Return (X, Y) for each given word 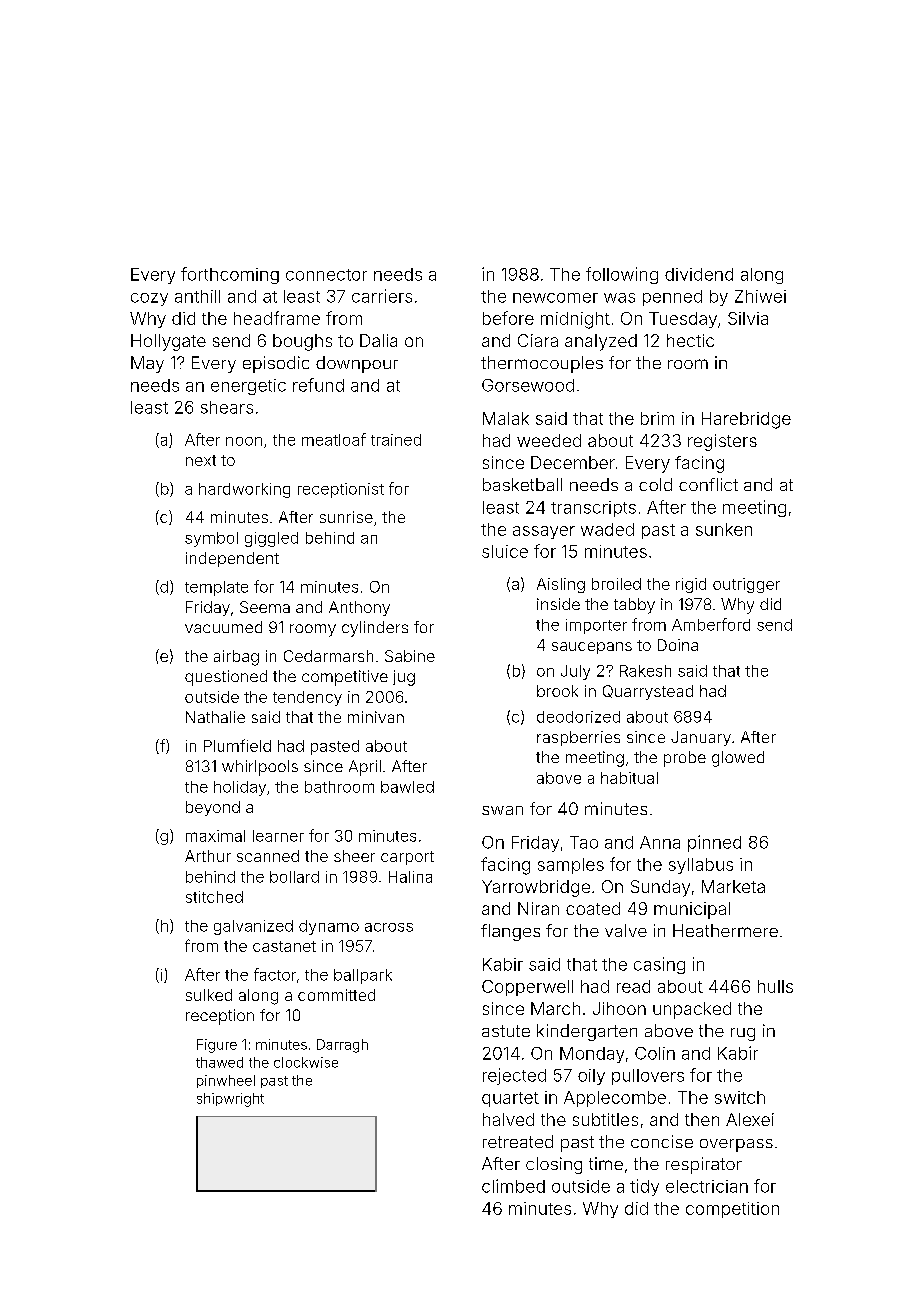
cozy (149, 299)
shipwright (230, 1100)
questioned (226, 678)
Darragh (342, 1046)
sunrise (346, 517)
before (508, 318)
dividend (699, 274)
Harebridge (746, 420)
